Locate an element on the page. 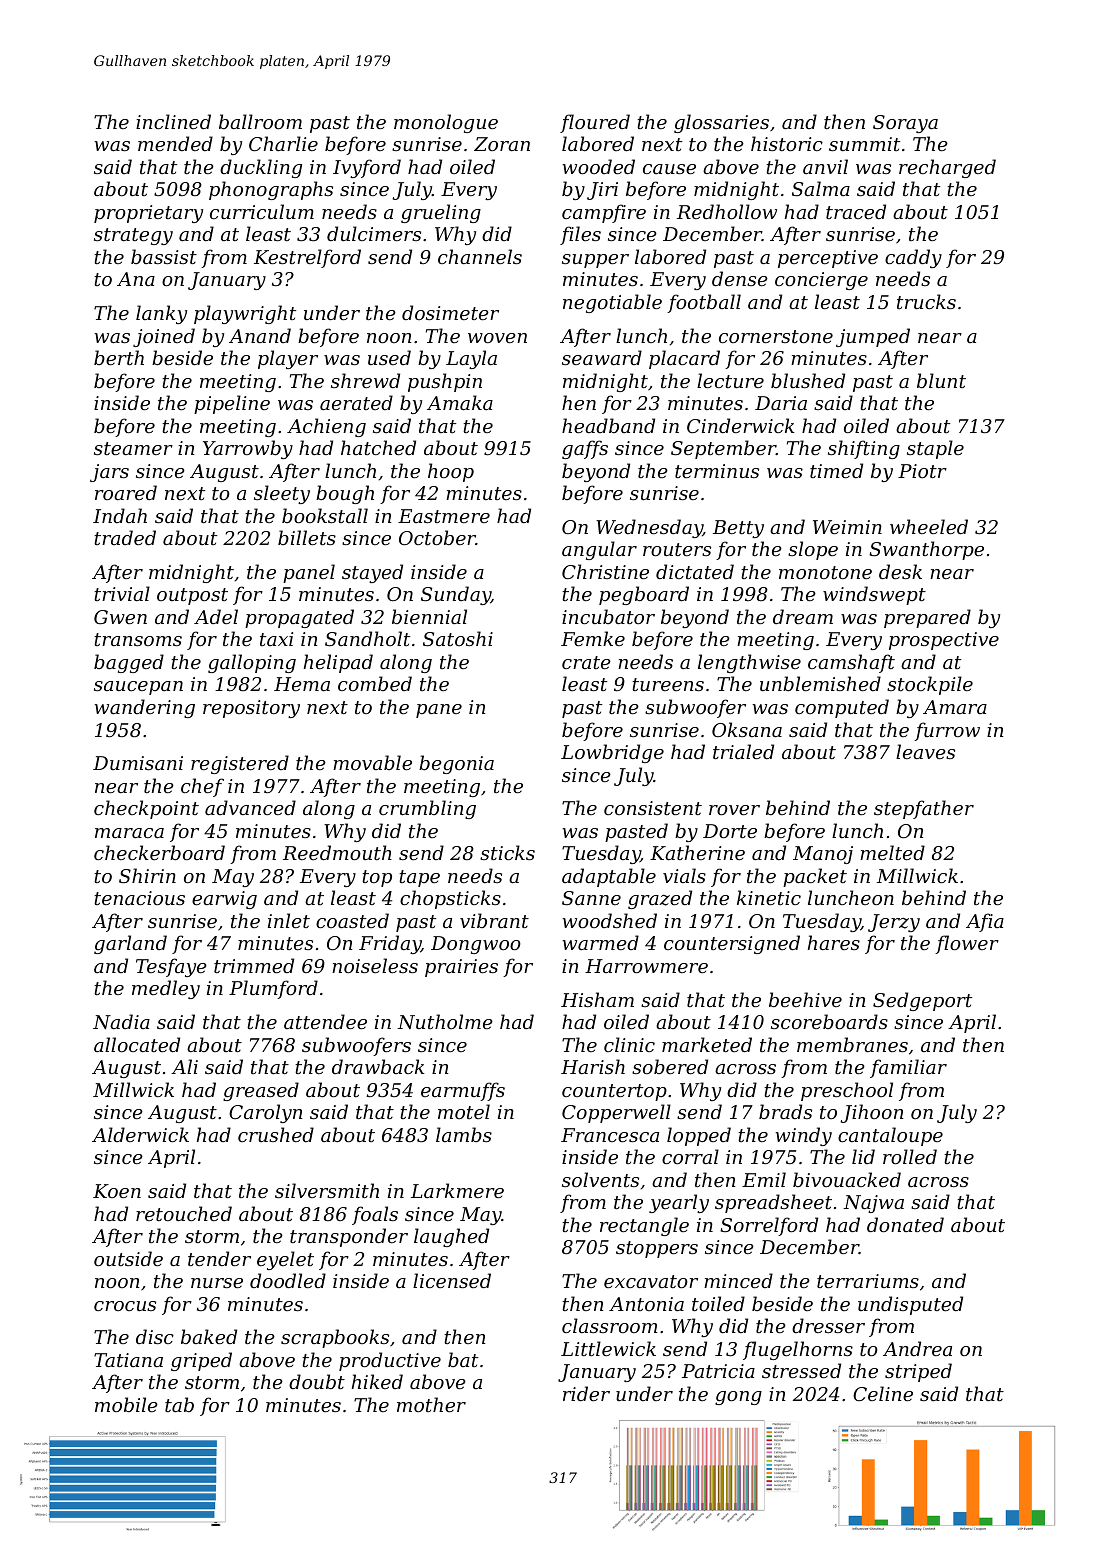 The height and width of the document is (1554, 1099). crumbling is located at coordinates (427, 809).
